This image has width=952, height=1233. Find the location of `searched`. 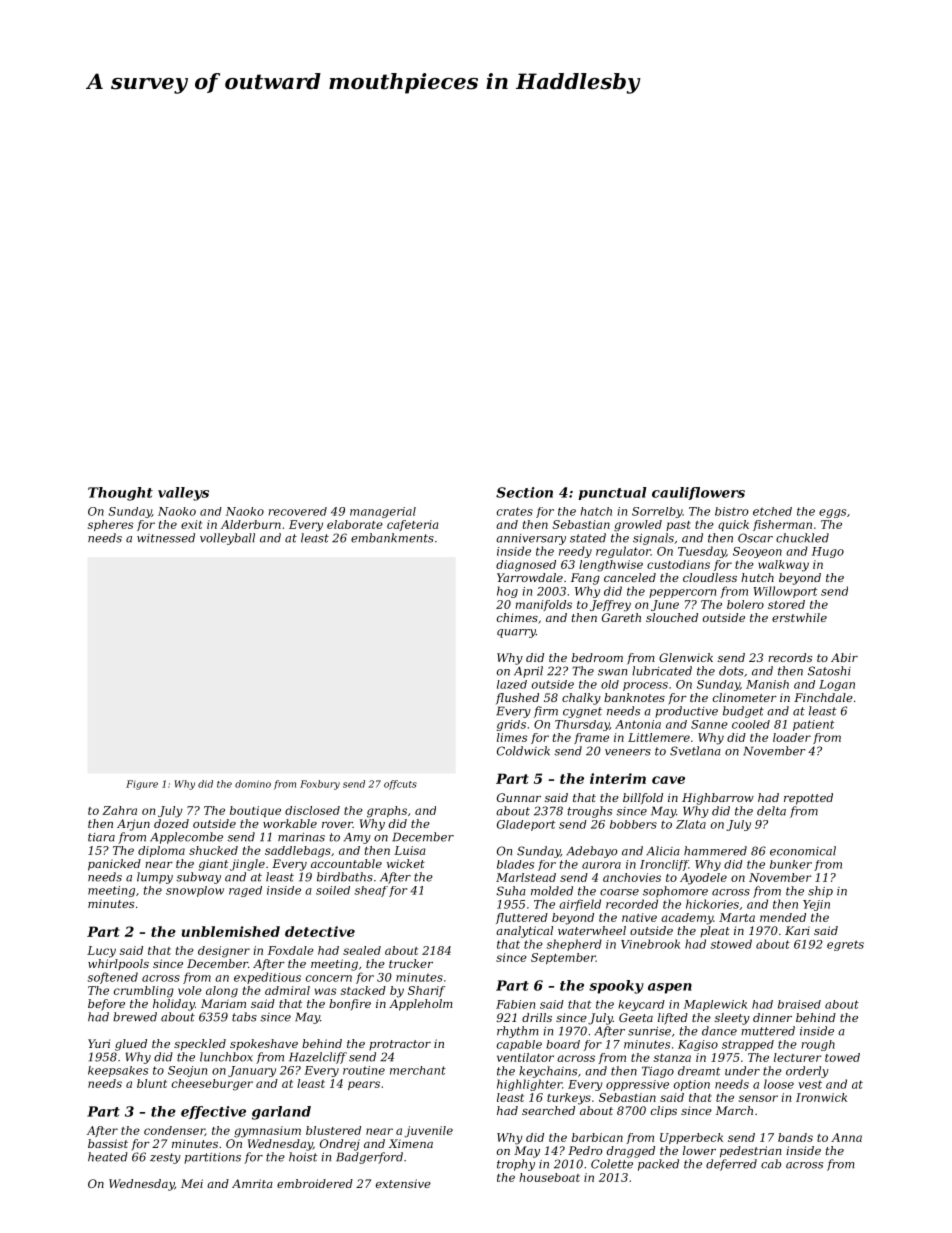

searched is located at coordinates (548, 1110).
